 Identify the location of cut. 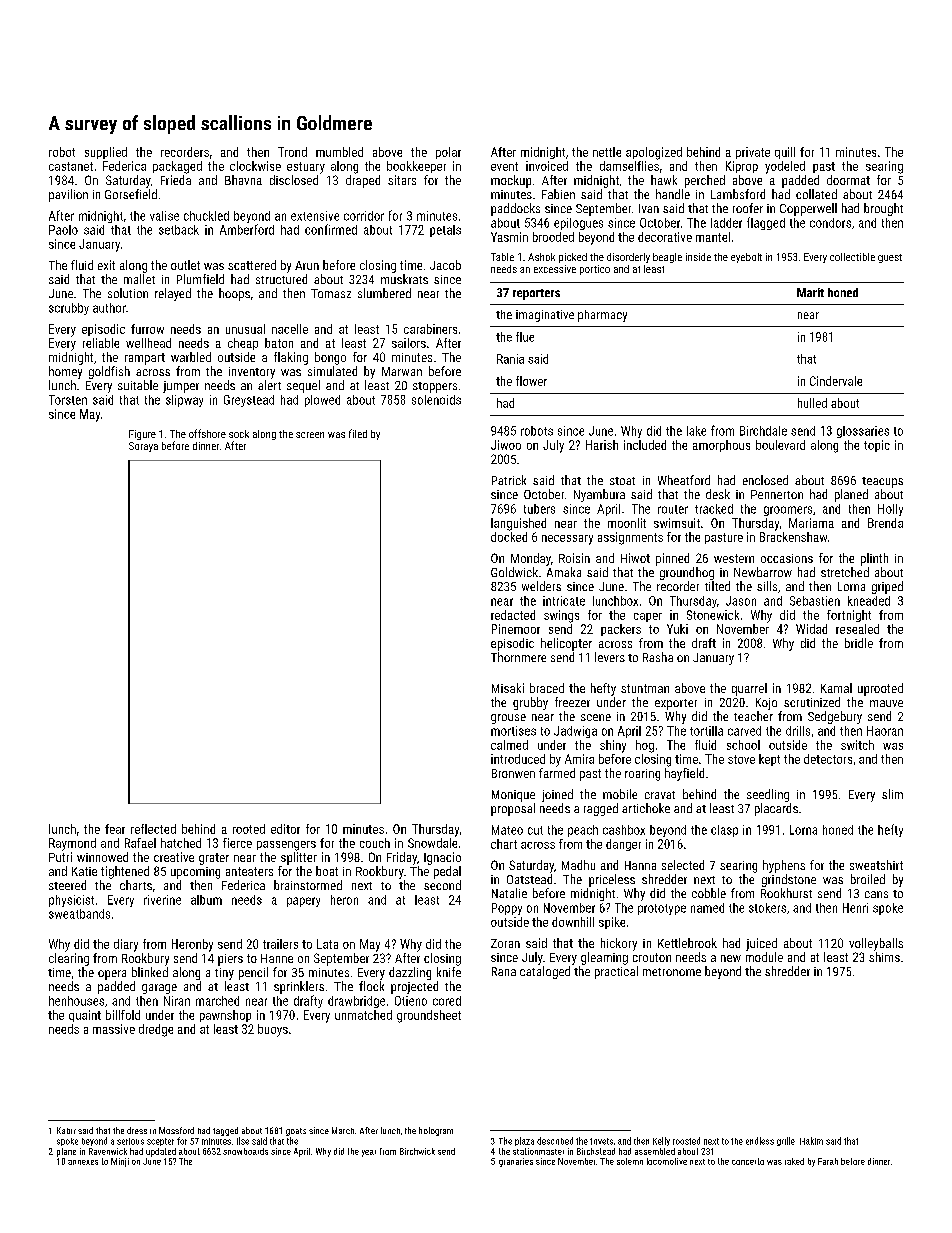
(535, 830).
